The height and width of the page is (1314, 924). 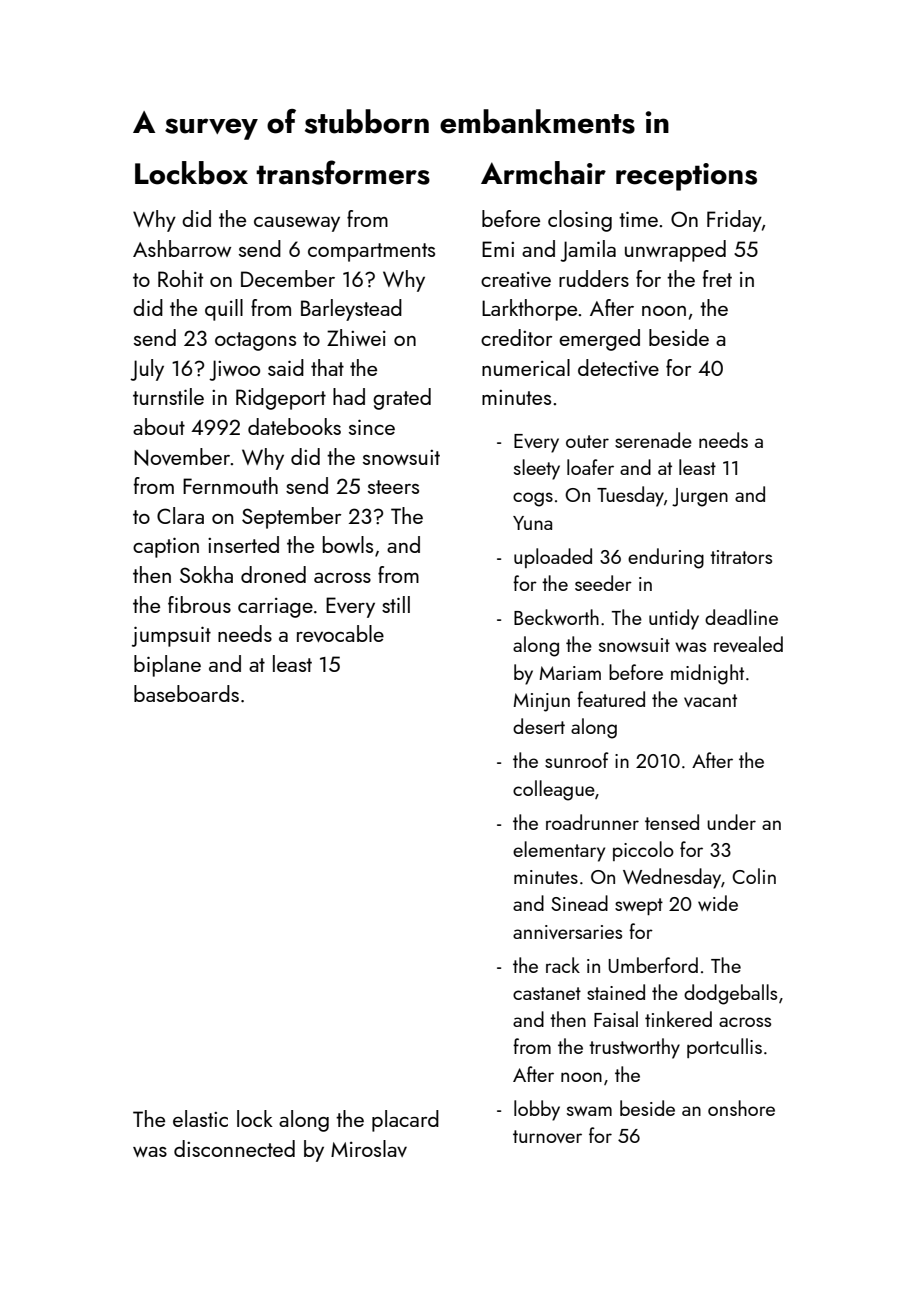 I want to click on disconnected, so click(x=234, y=1148).
